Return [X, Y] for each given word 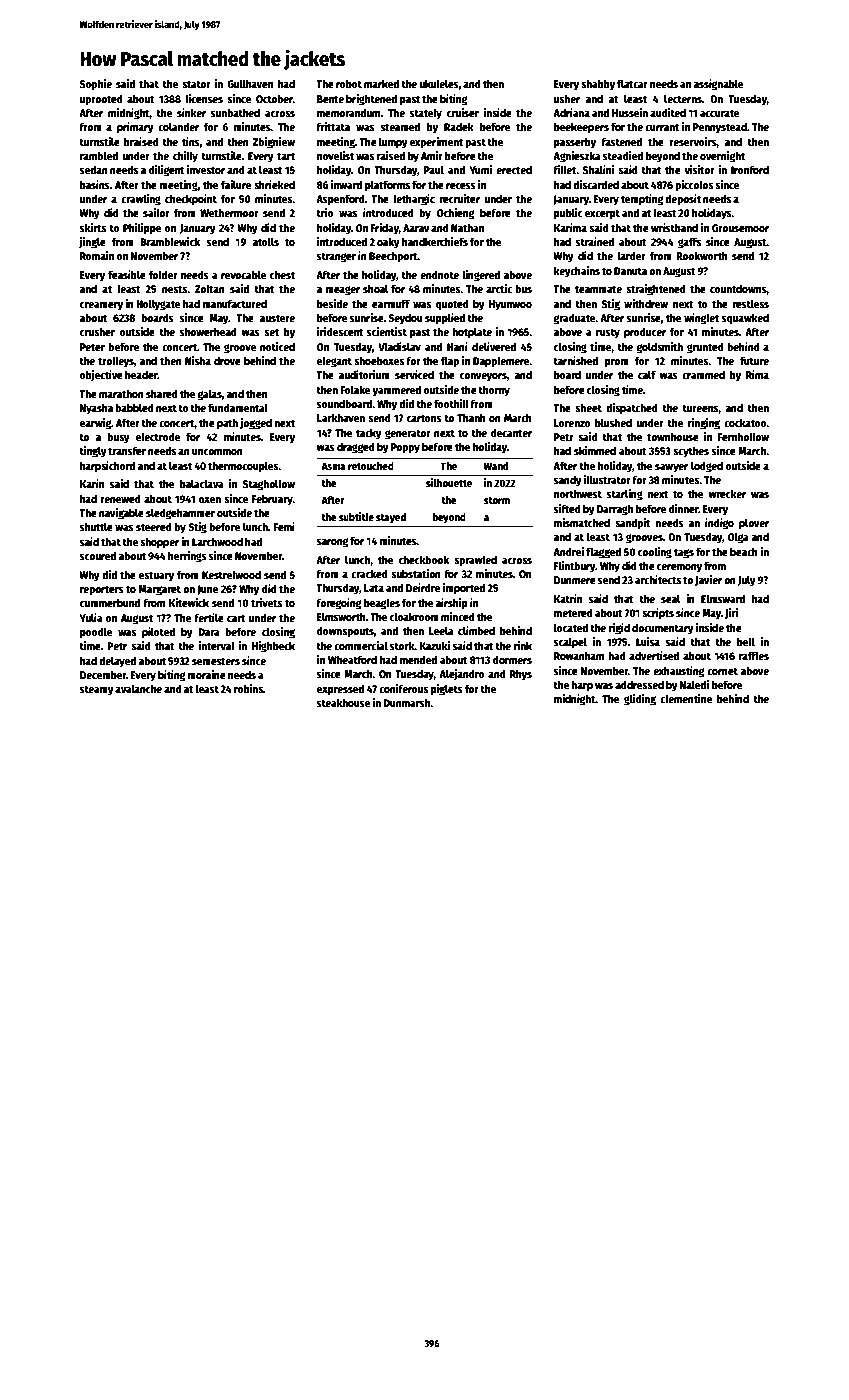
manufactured [234, 303]
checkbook [424, 559]
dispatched [632, 409]
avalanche [138, 688]
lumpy [393, 143]
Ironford [750, 169]
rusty [608, 333]
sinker [191, 112]
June [207, 590]
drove [227, 360]
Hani [457, 346]
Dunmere [575, 580]
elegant [334, 362]
